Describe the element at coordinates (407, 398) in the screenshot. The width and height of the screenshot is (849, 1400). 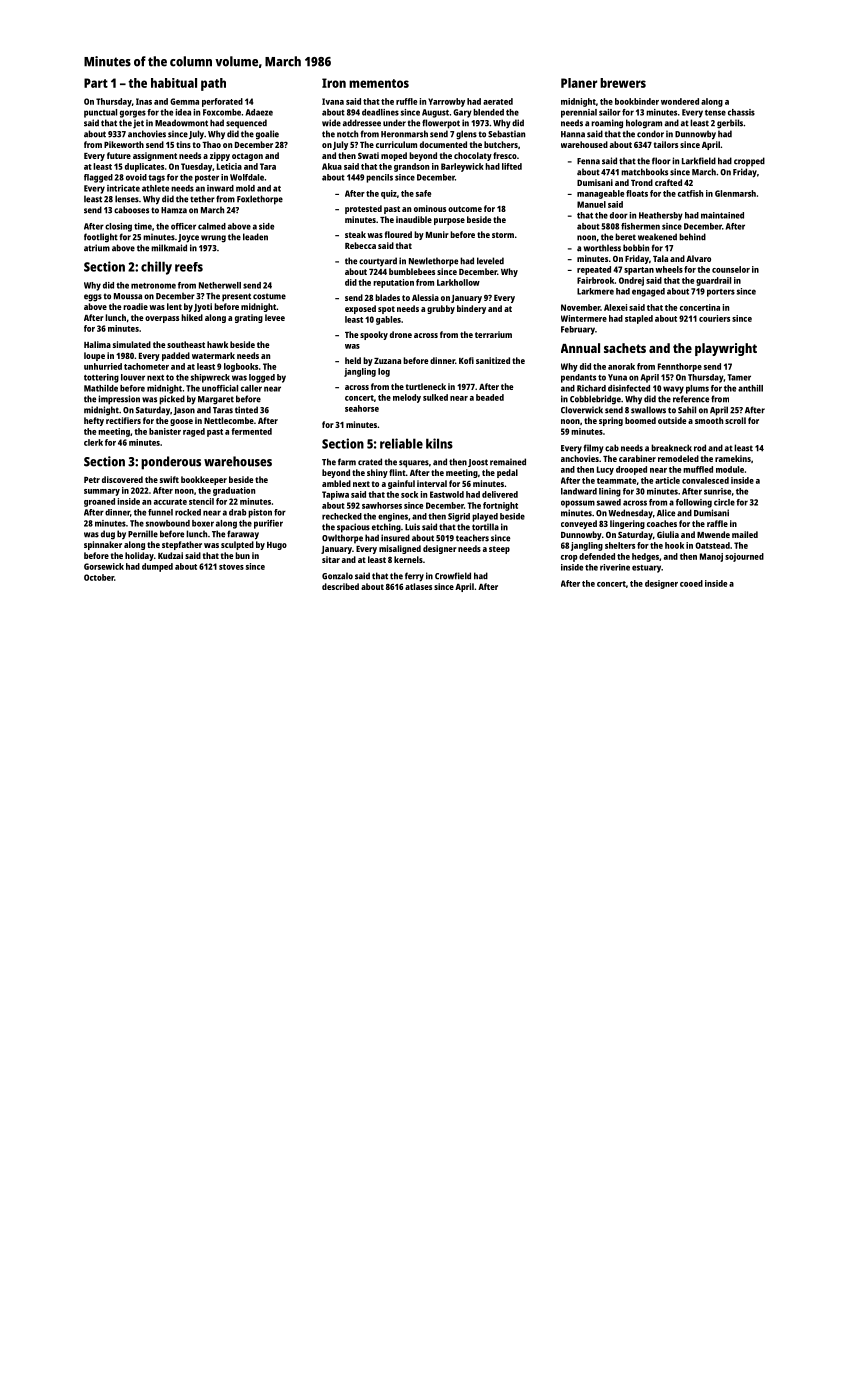
I see `melody` at that location.
